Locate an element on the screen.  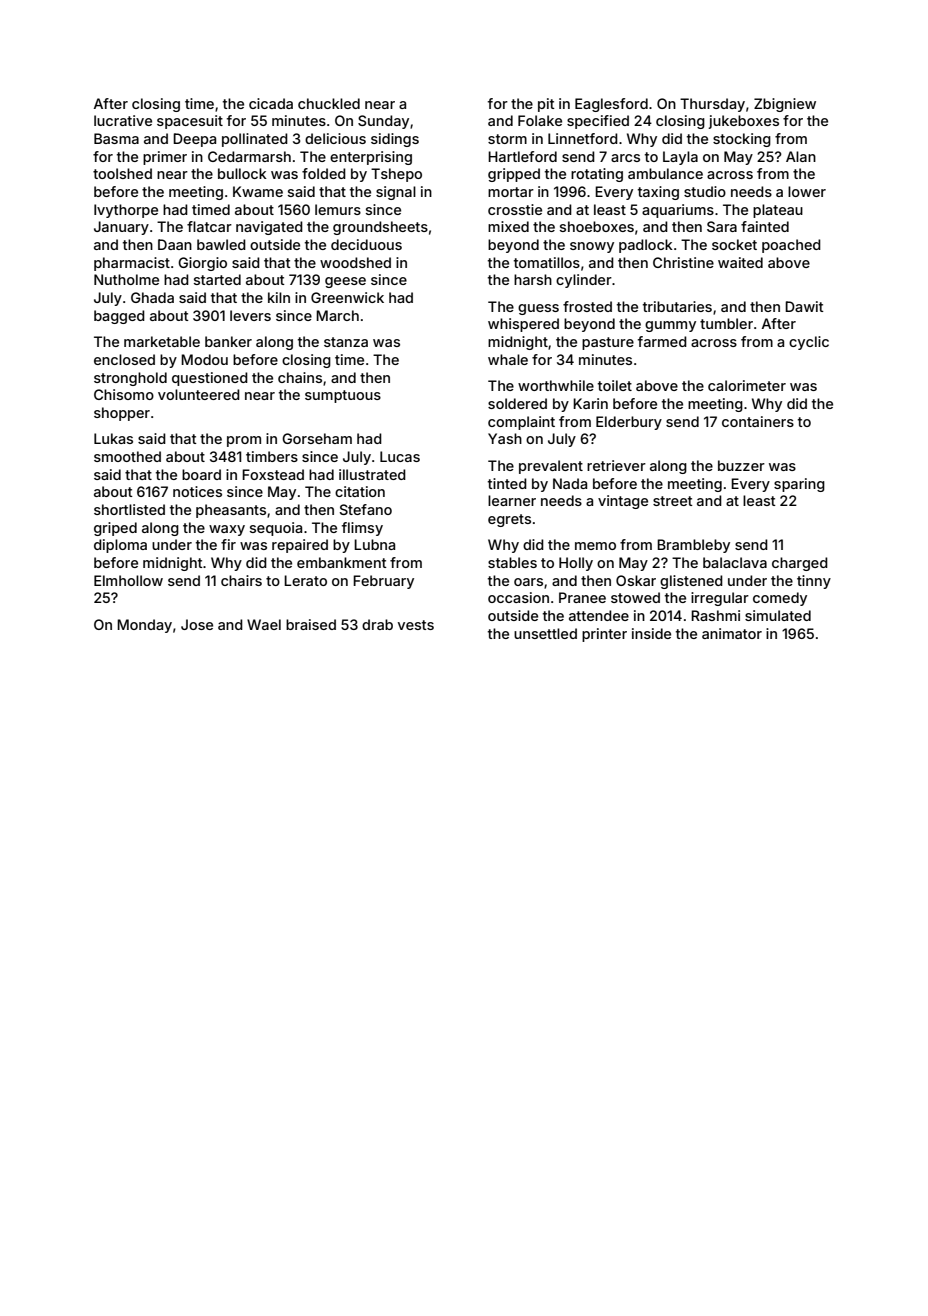
egrets is located at coordinates (509, 520).
